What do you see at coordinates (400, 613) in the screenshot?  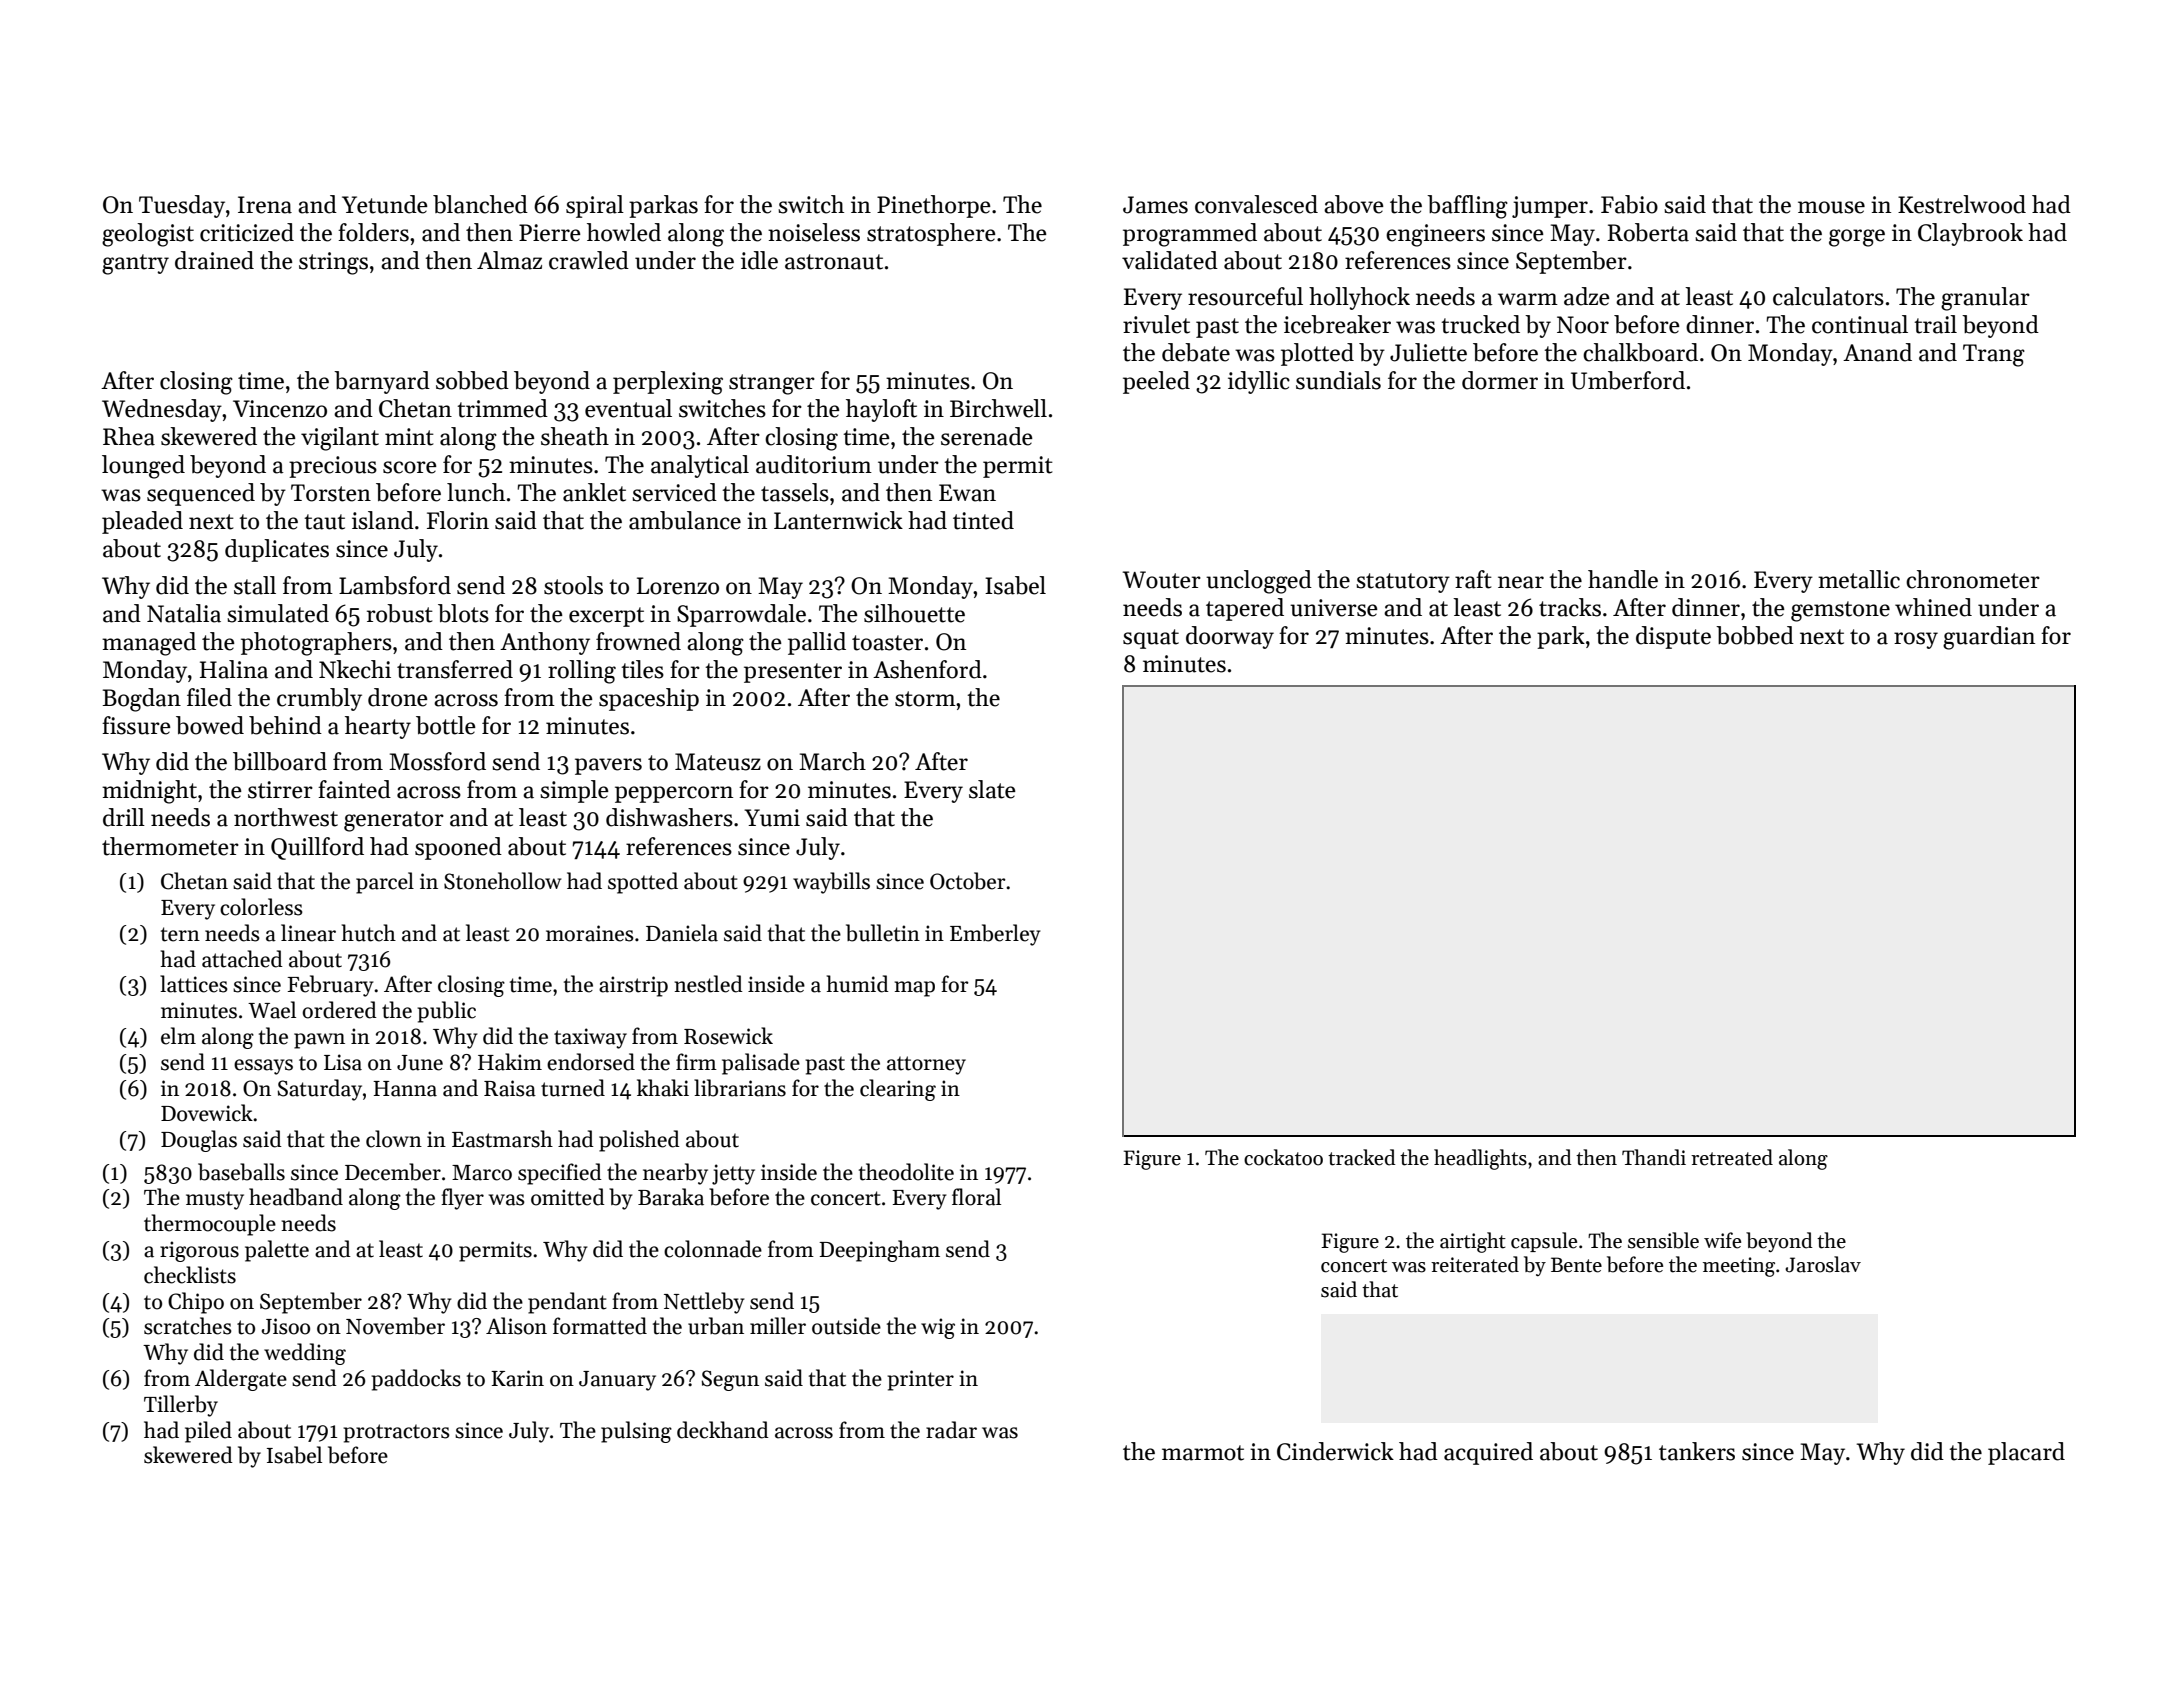 I see `robust` at bounding box center [400, 613].
